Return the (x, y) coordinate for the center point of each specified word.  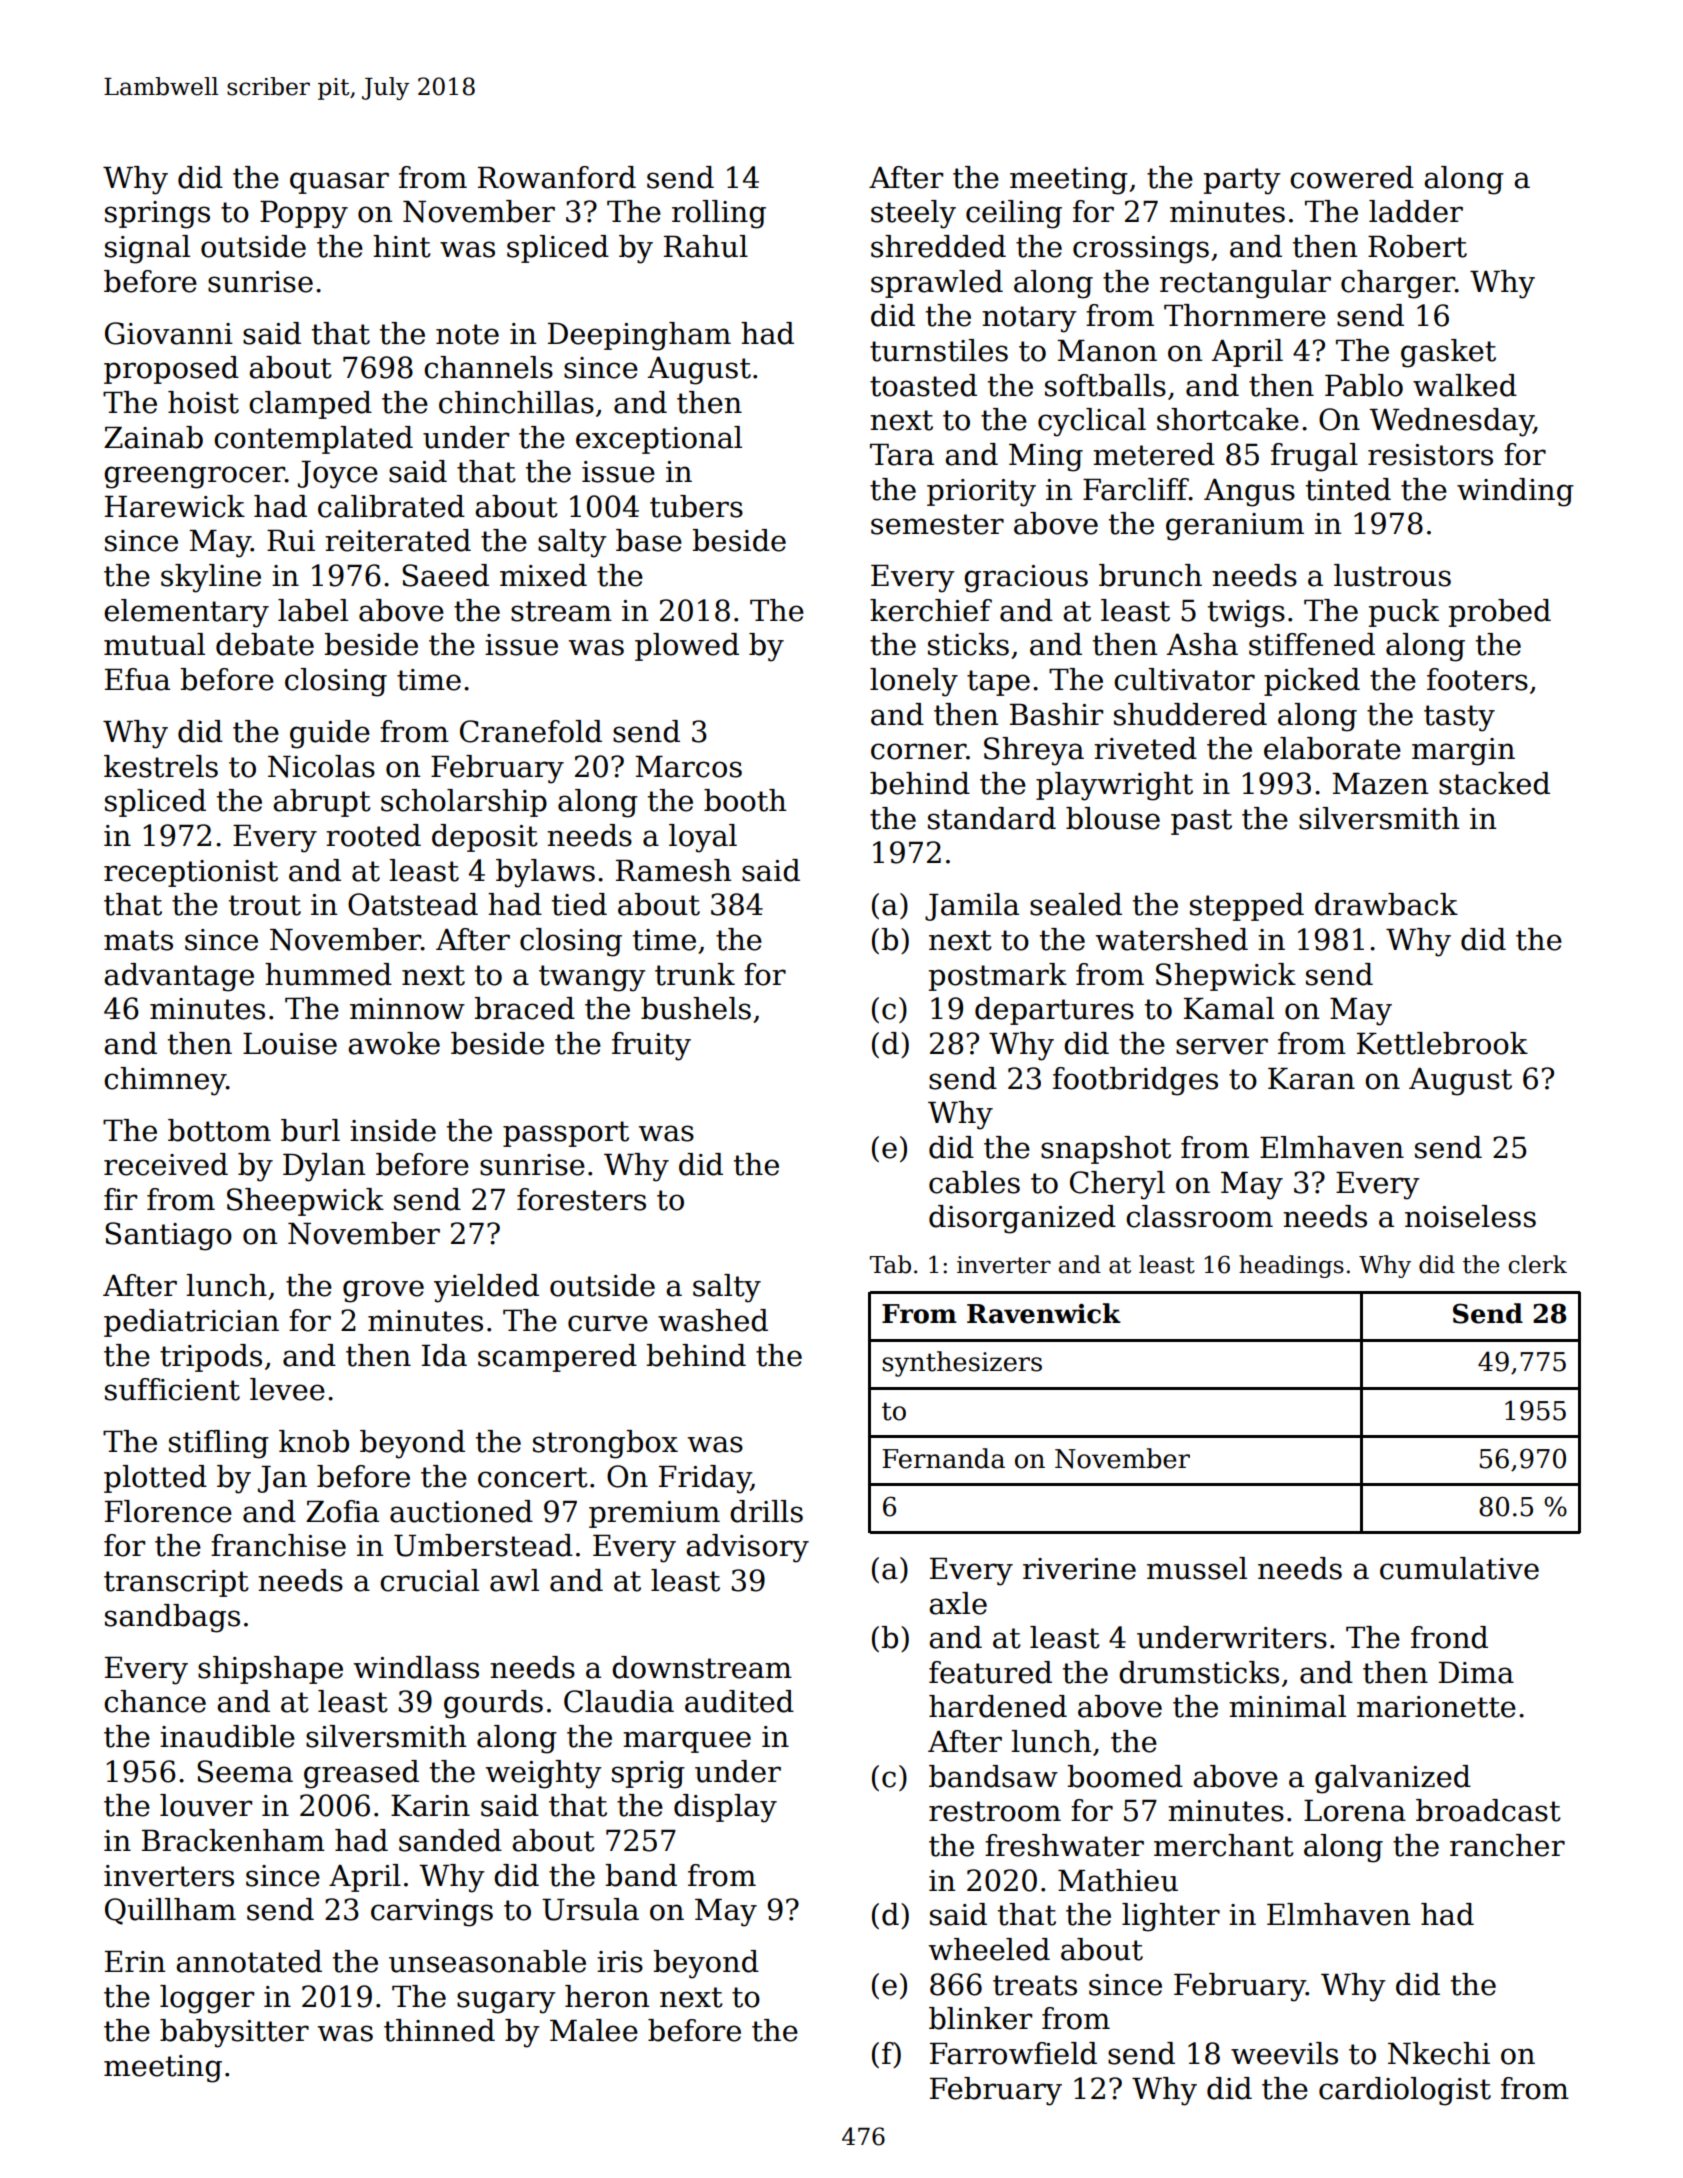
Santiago (168, 1236)
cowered (1352, 177)
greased (361, 1774)
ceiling (1014, 214)
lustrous (1392, 575)
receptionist (191, 873)
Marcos (688, 767)
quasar (339, 183)
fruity (651, 1046)
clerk (1538, 1264)
